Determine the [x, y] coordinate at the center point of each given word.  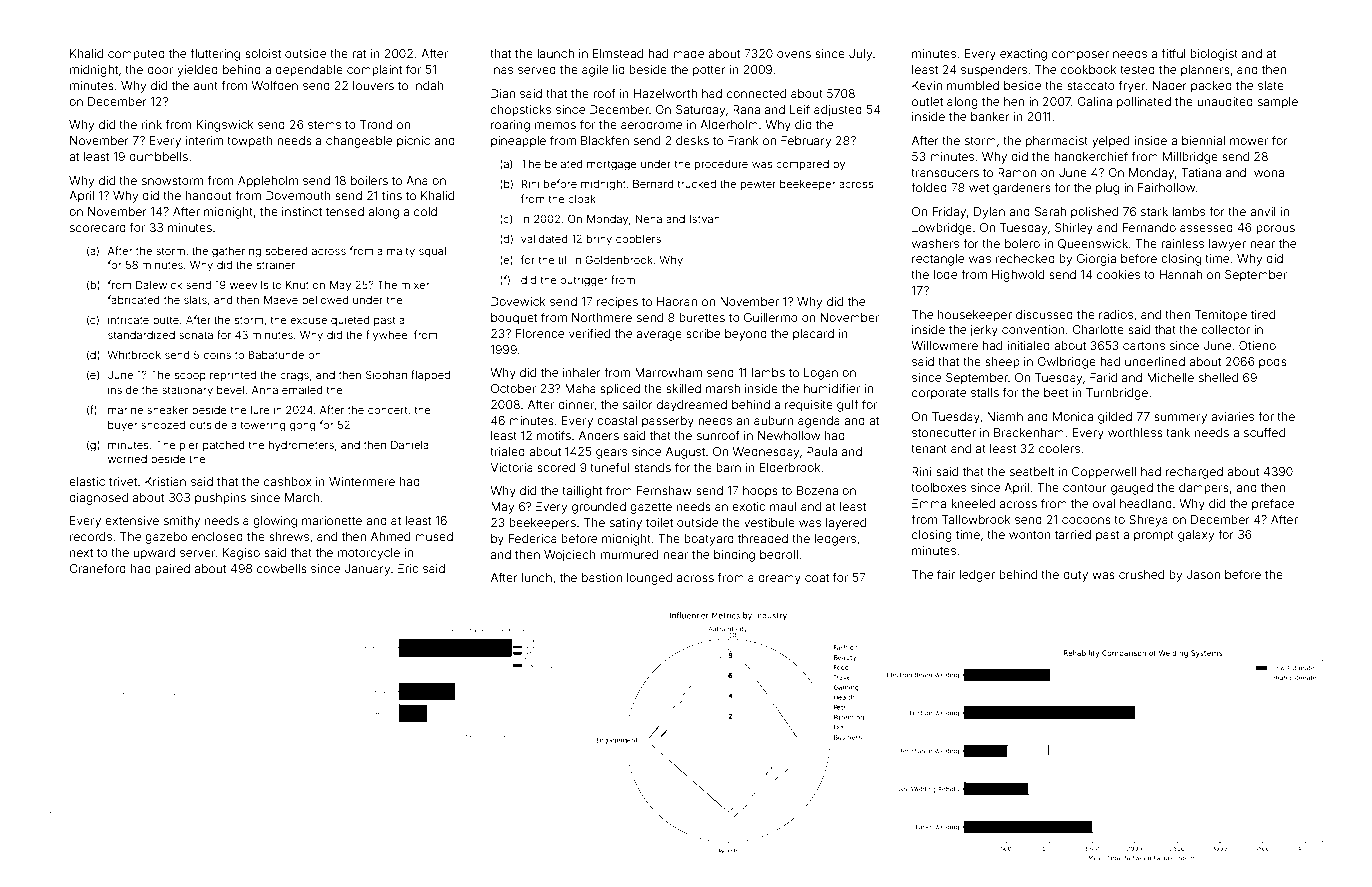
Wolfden [274, 85]
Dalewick [159, 284]
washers [935, 243]
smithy [182, 522]
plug [1107, 189]
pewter [758, 185]
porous [1275, 230]
